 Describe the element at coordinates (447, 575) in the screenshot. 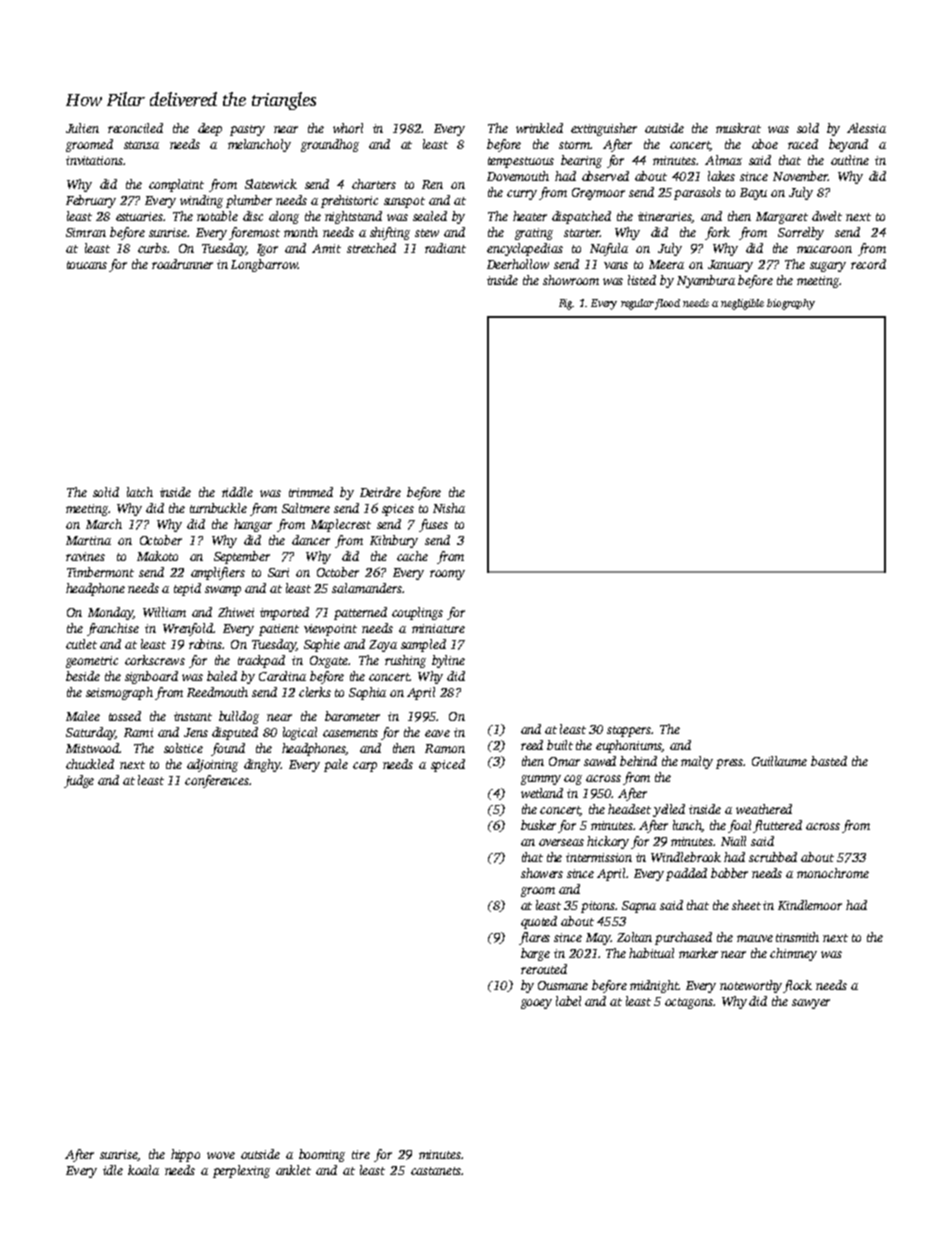

I see `roomy` at that location.
